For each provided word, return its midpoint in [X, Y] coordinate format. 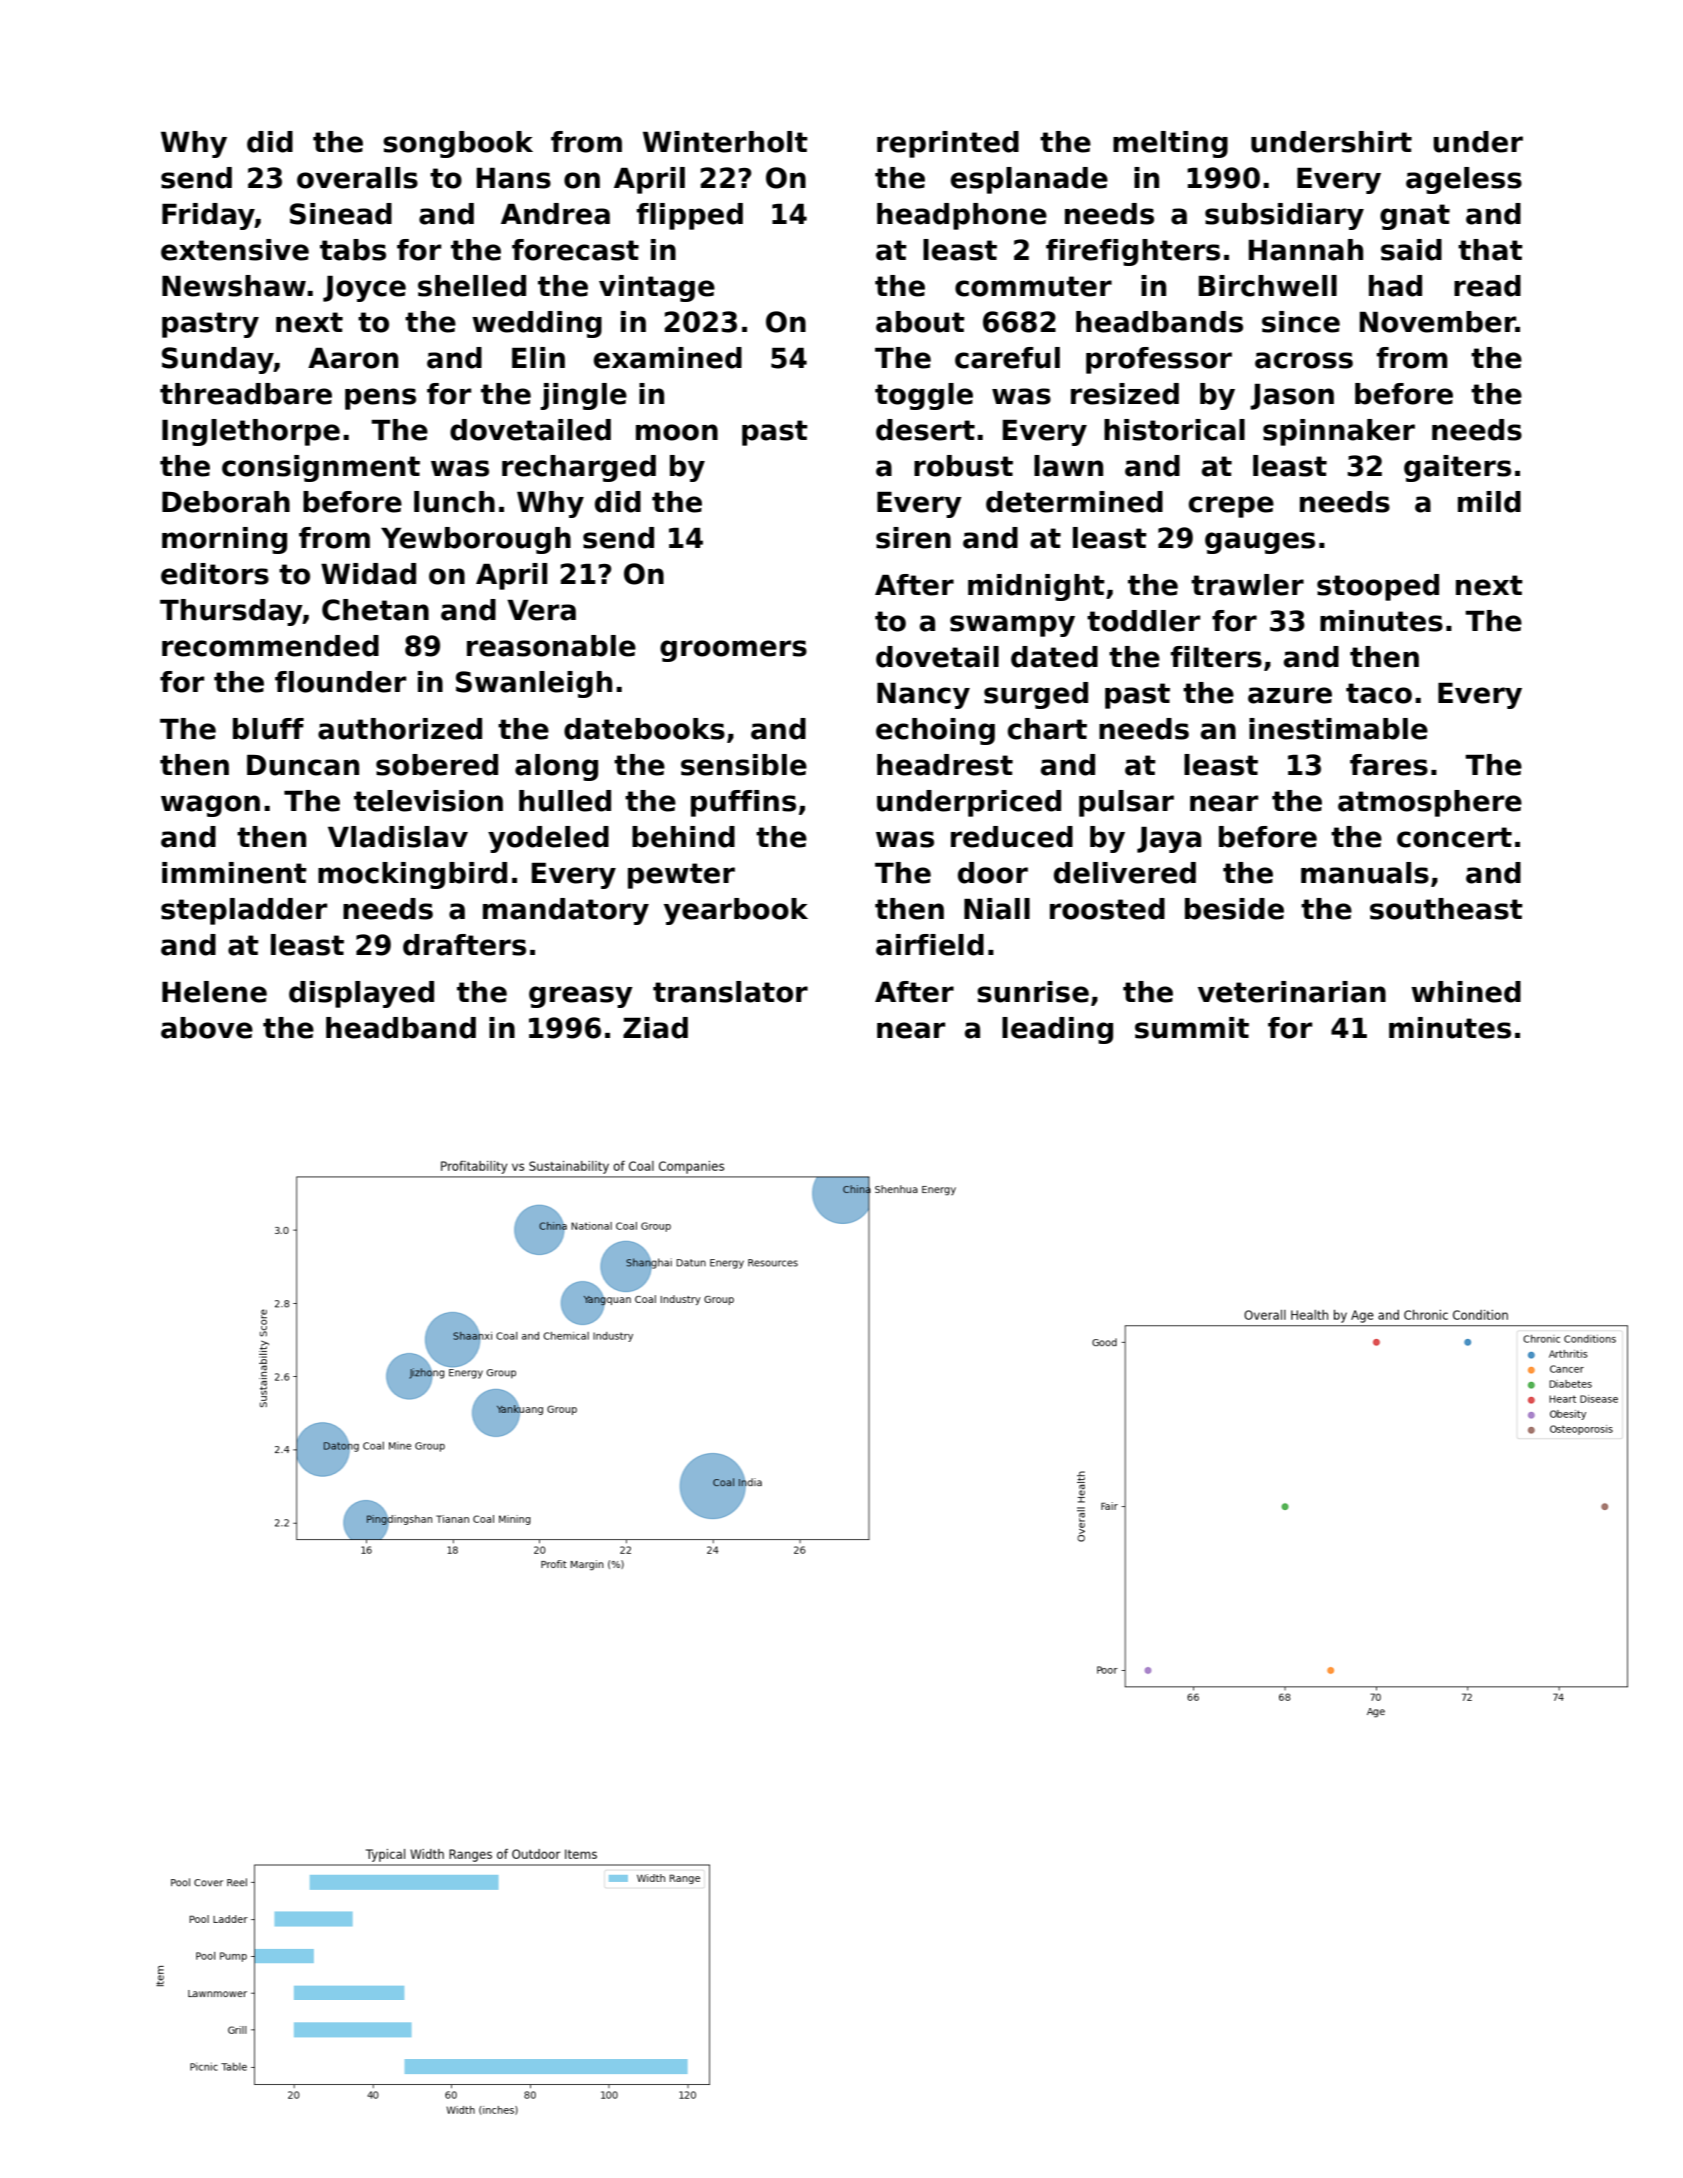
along [556, 767]
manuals [1365, 873]
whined [1466, 992]
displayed [361, 994]
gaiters [1457, 468]
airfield [930, 945]
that [1490, 250]
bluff [268, 729]
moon [677, 432]
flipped [690, 216]
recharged [579, 468]
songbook [458, 144]
